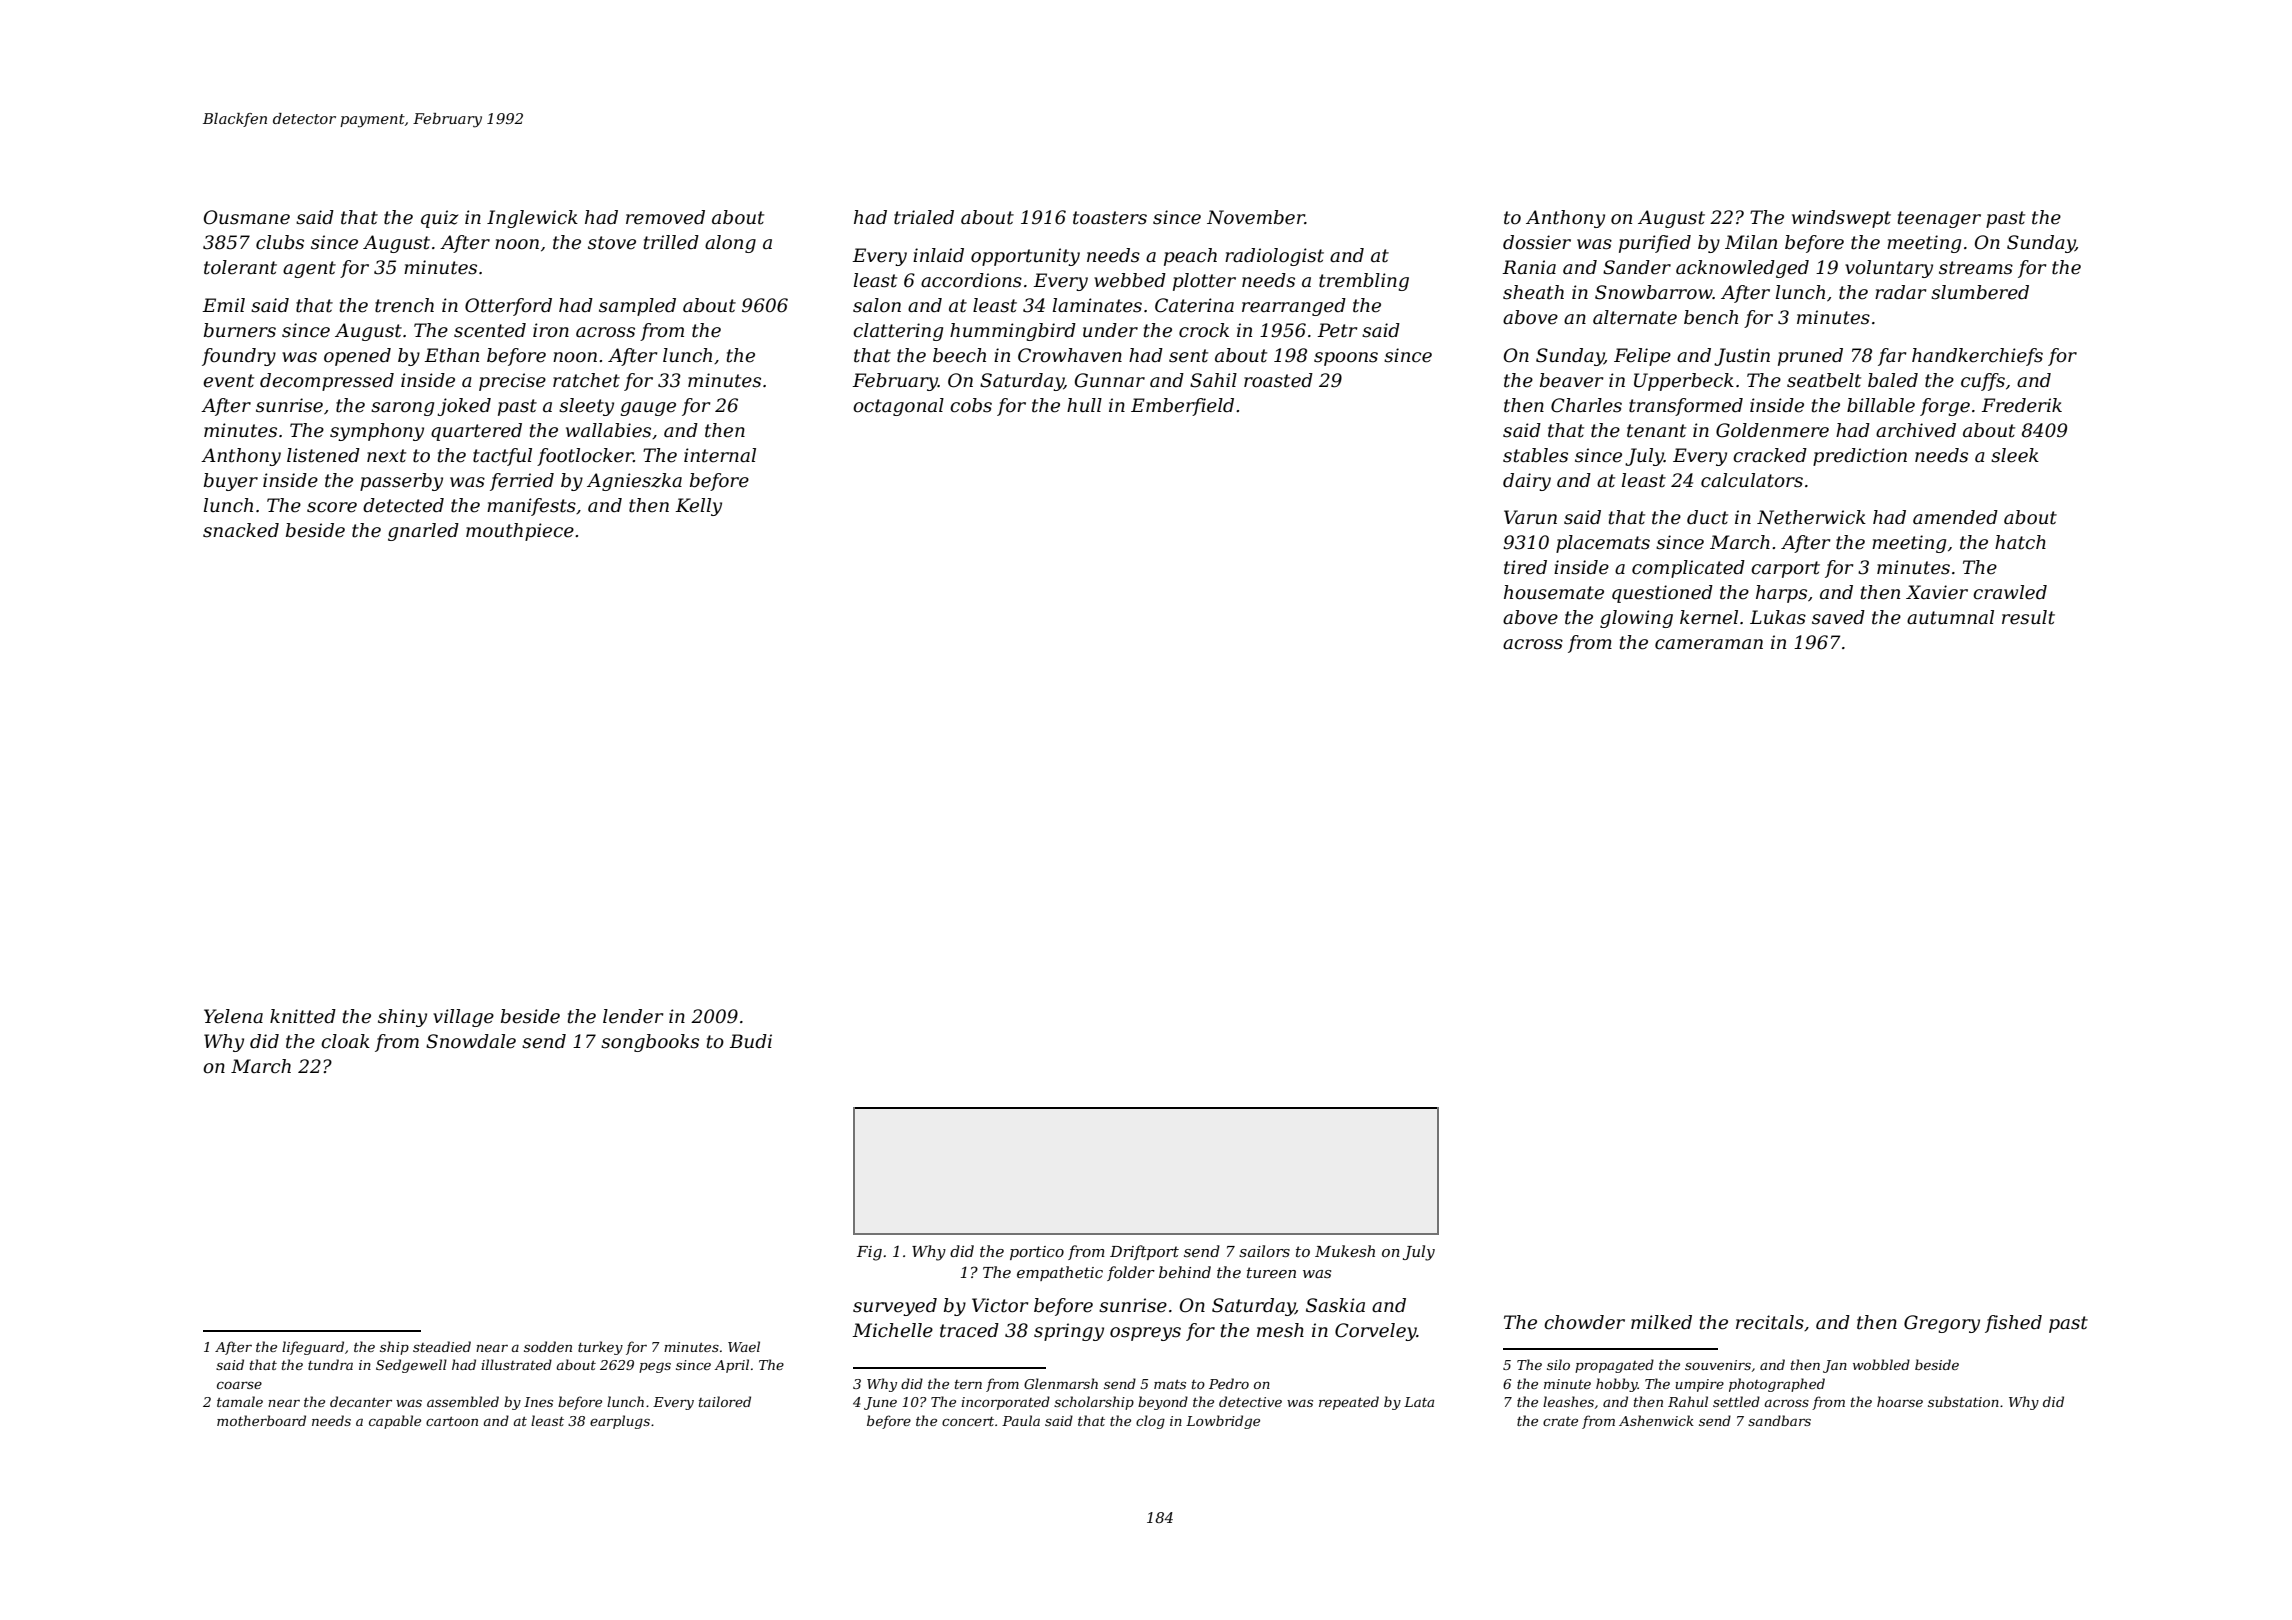  What do you see at coordinates (1810, 357) in the screenshot?
I see `pruned` at bounding box center [1810, 357].
